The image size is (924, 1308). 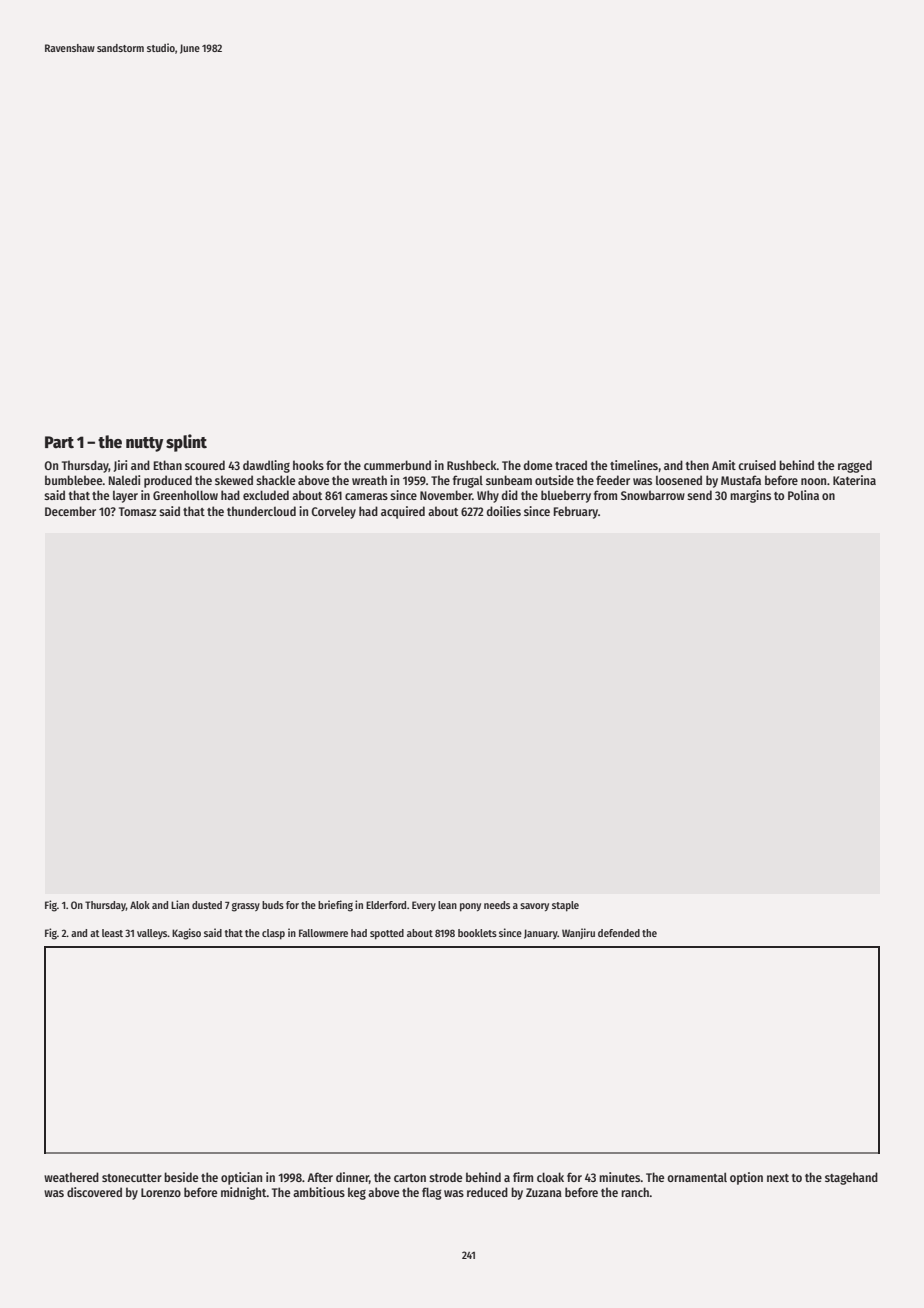 What do you see at coordinates (180, 904) in the image?
I see `Lian` at bounding box center [180, 904].
